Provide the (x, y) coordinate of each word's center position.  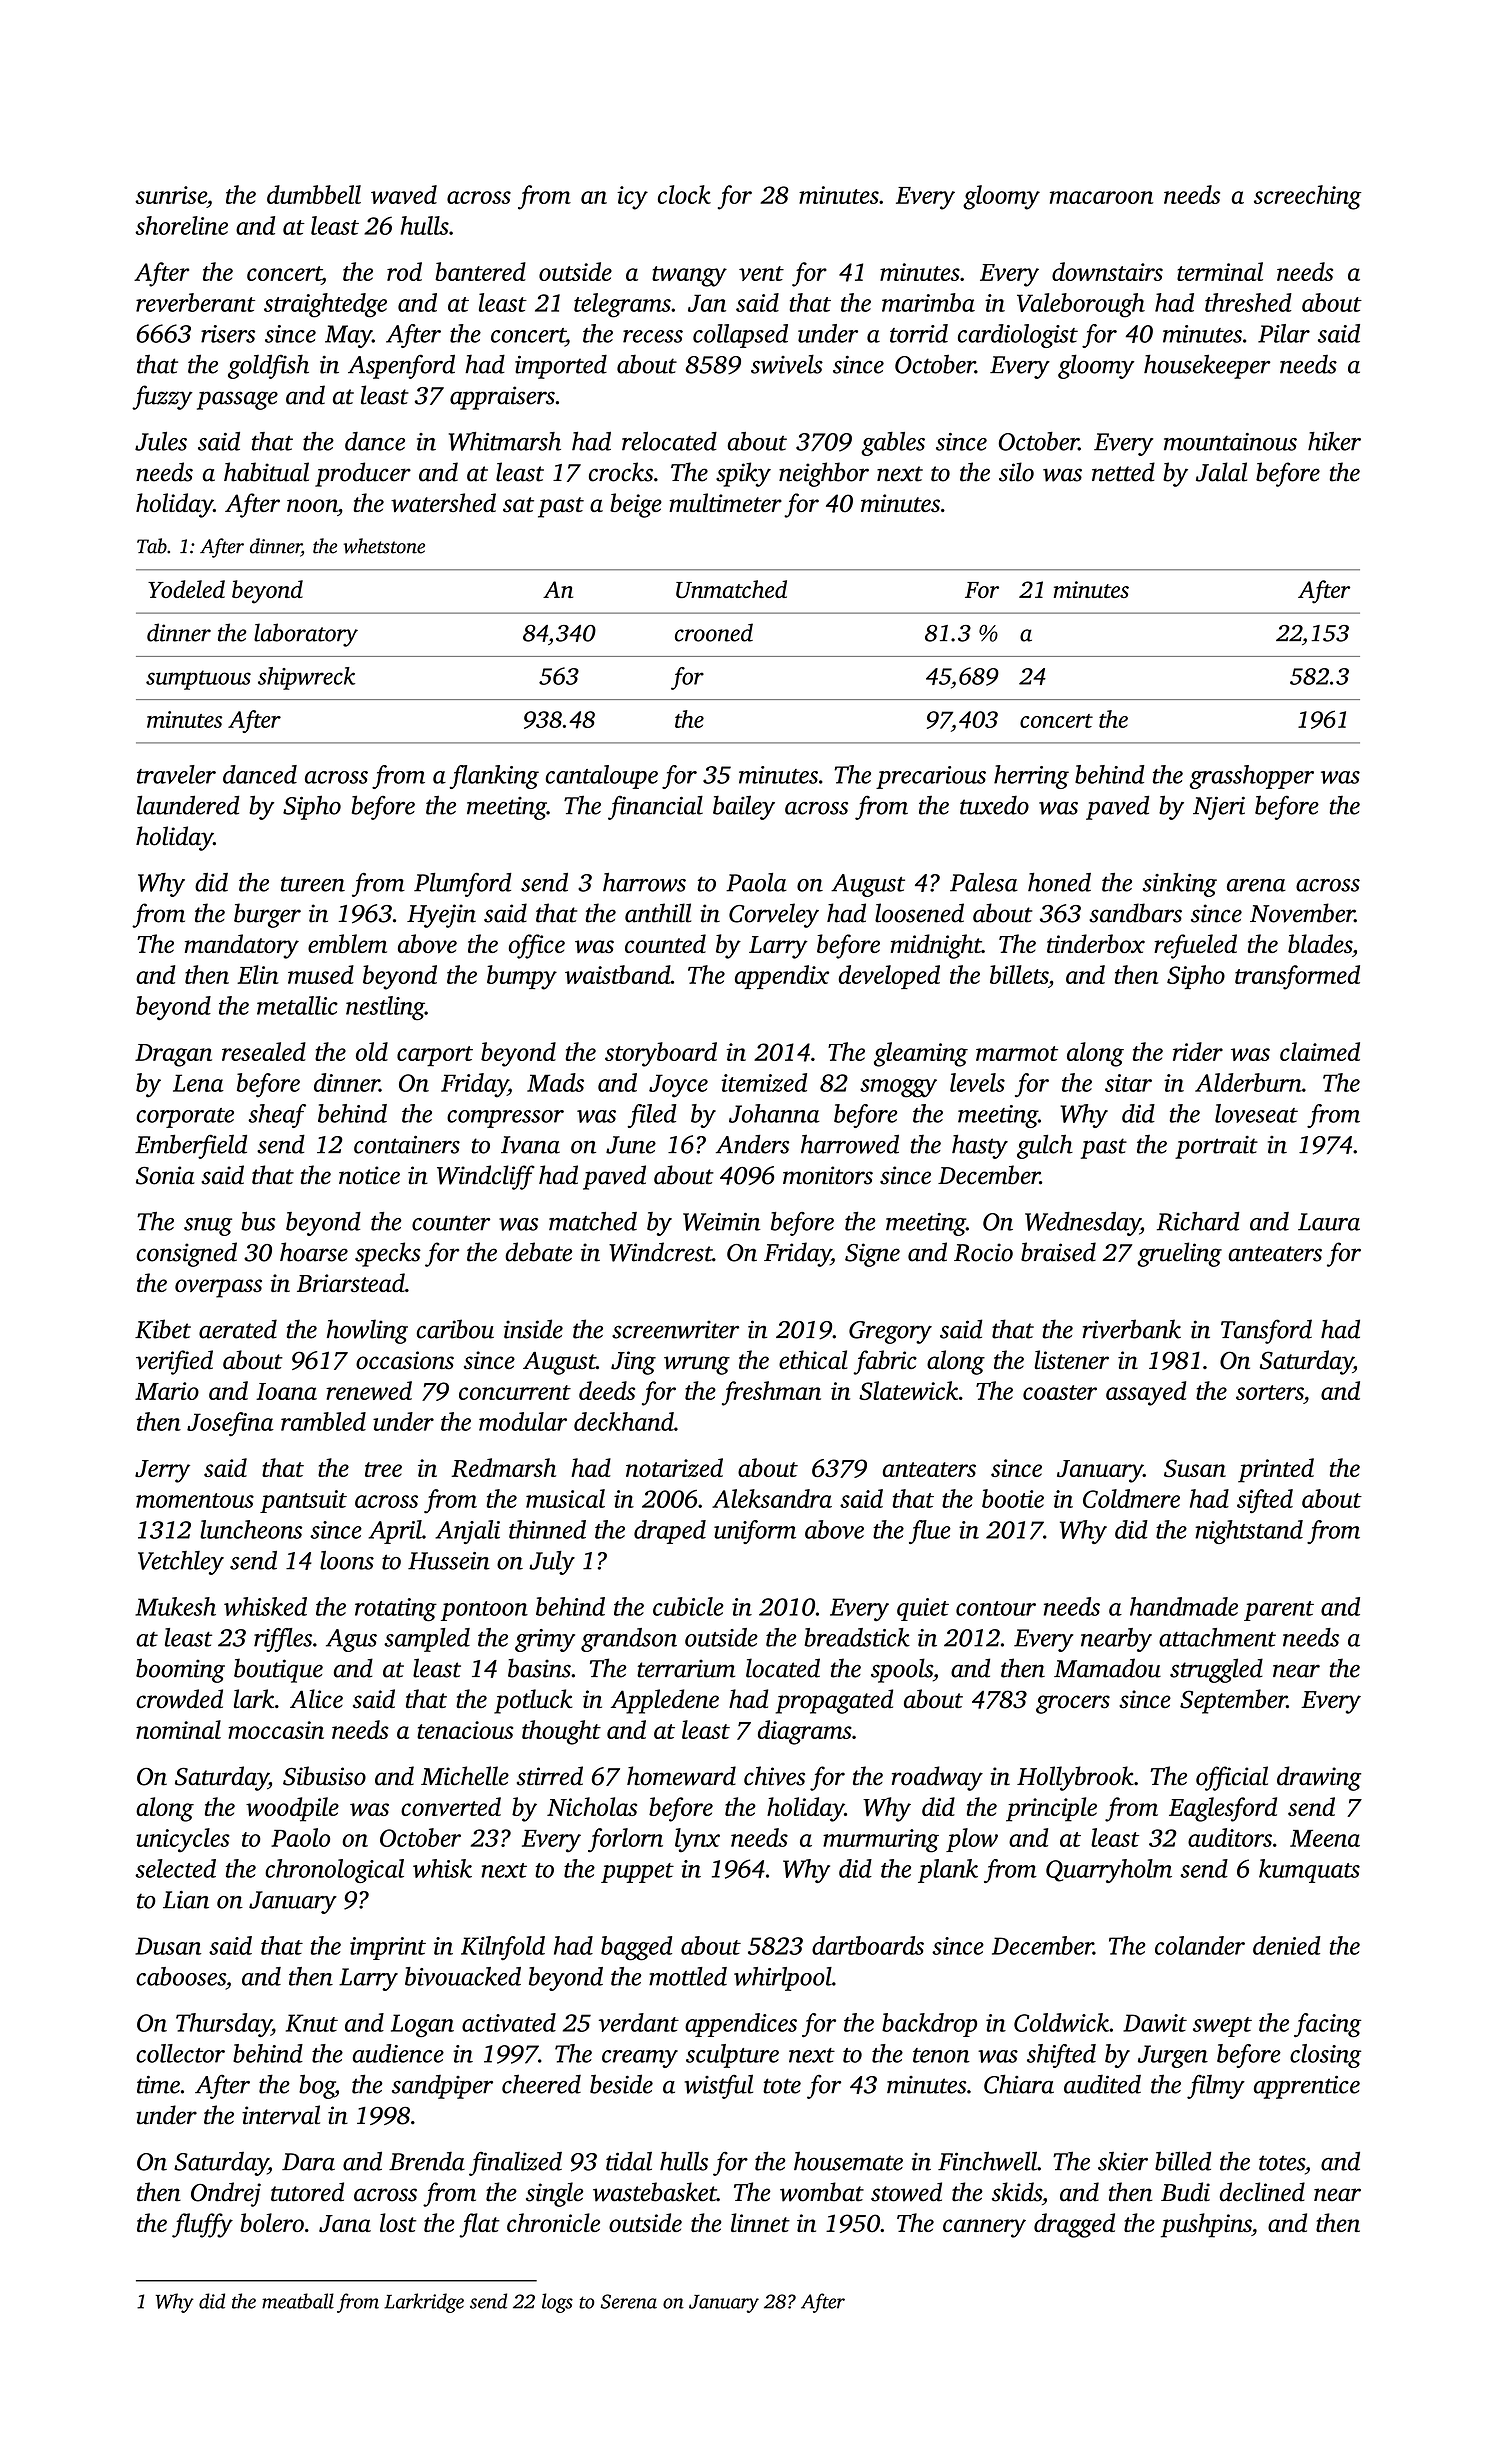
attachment (1217, 1637)
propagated (834, 1701)
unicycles (183, 1840)
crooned (714, 632)
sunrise (171, 195)
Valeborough (1081, 305)
